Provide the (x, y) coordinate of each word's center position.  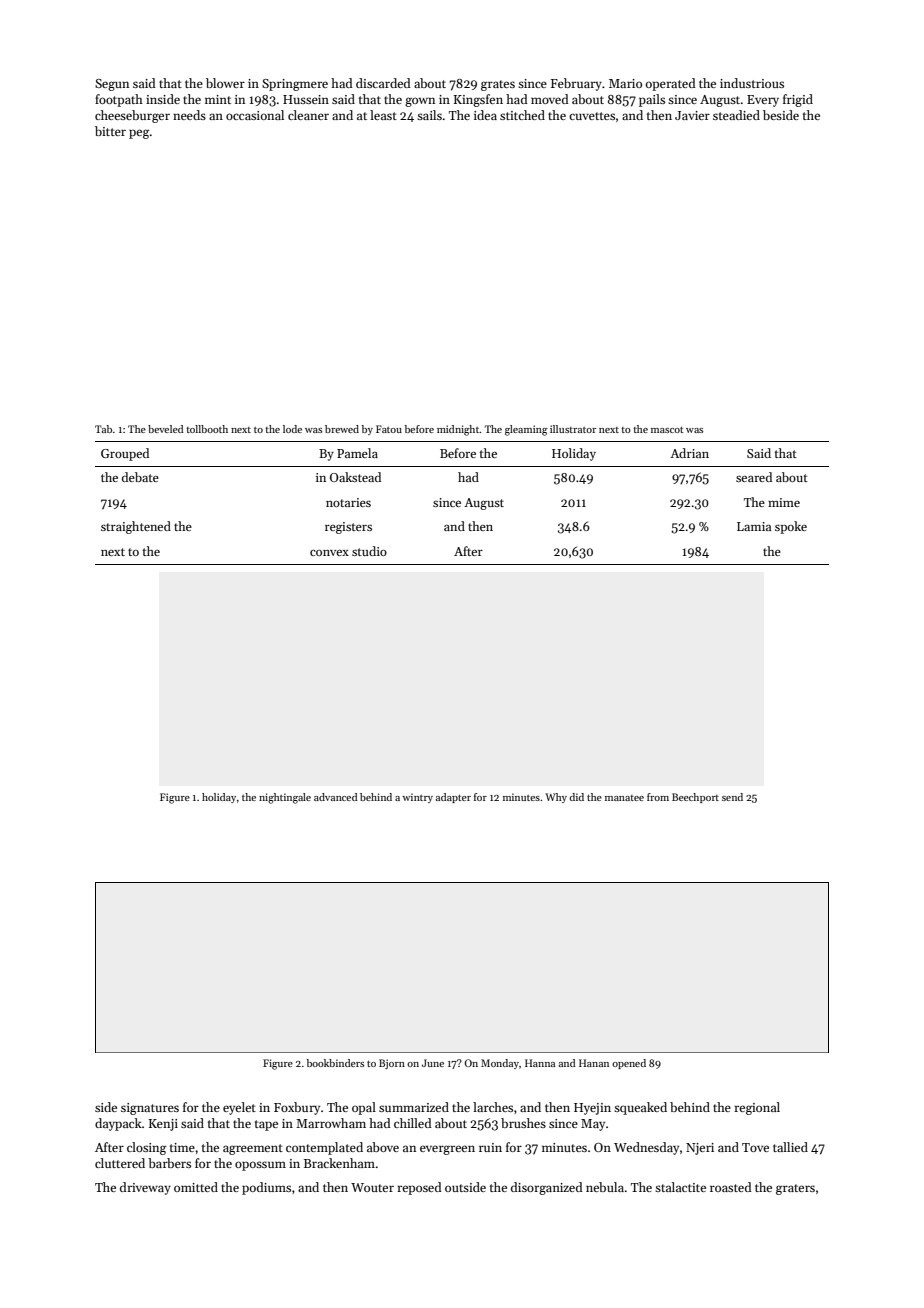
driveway (145, 1188)
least (383, 115)
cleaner (308, 115)
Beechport (695, 798)
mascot (667, 429)
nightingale (285, 798)
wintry (417, 798)
